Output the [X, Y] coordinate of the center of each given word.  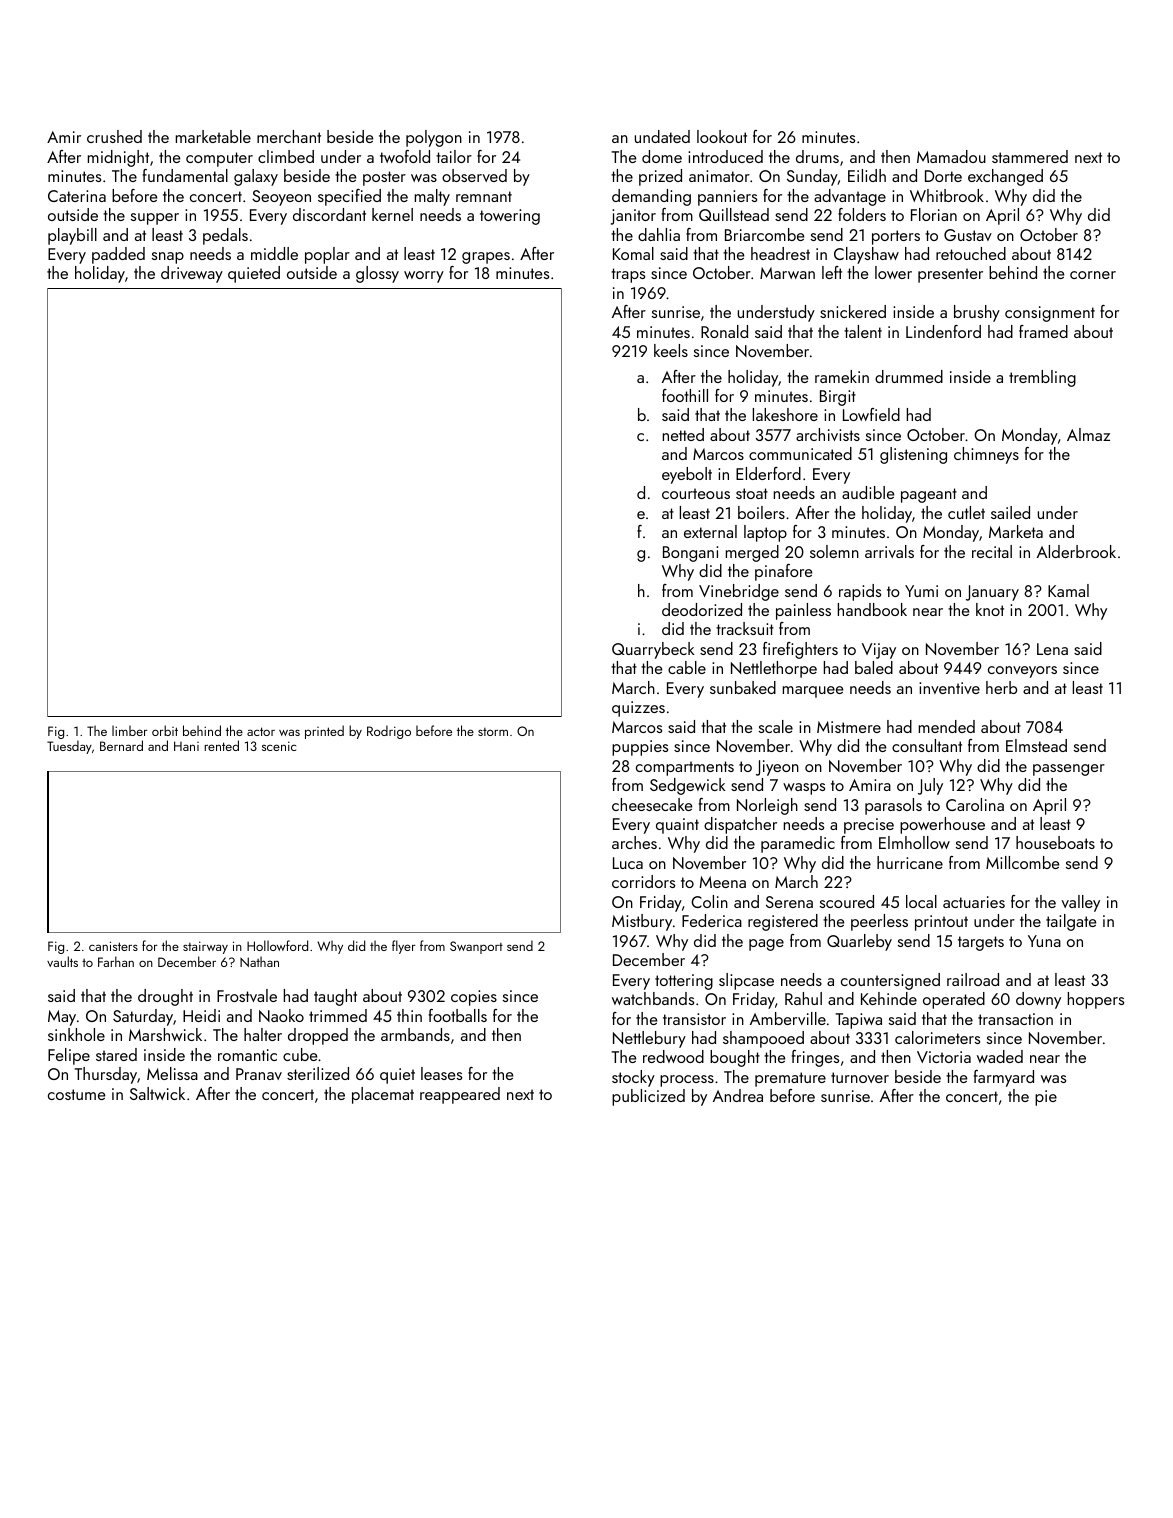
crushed [114, 136]
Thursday [106, 1075]
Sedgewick [688, 786]
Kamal [1068, 590]
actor [261, 731]
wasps [804, 789]
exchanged [1005, 177]
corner [1093, 275]
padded [118, 255]
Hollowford [277, 945]
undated [662, 136]
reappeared [460, 1095]
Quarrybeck [653, 650]
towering [510, 217]
